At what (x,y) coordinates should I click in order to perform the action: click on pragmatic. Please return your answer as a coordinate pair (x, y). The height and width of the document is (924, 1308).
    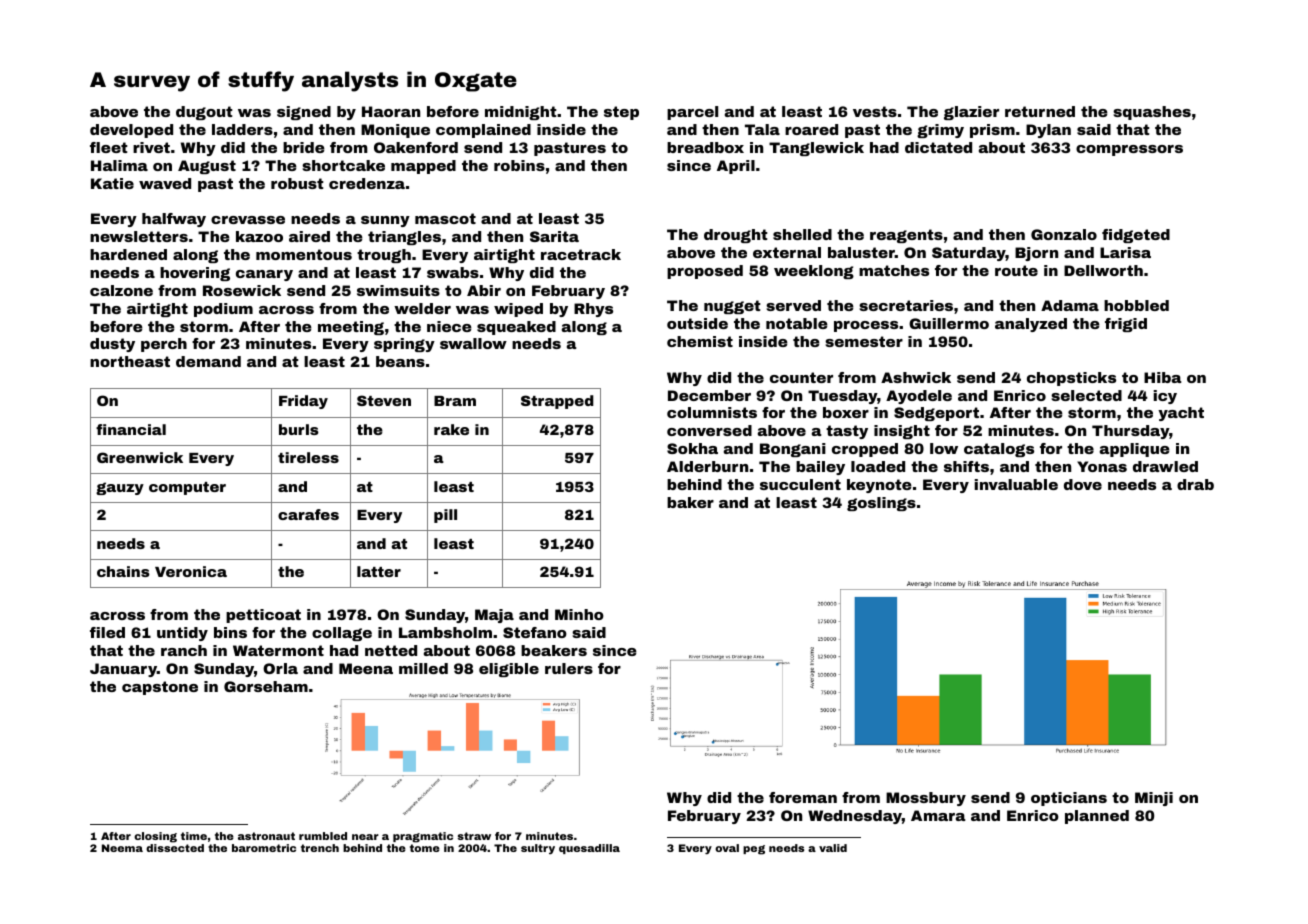
    Looking at the image, I should click on (423, 837).
